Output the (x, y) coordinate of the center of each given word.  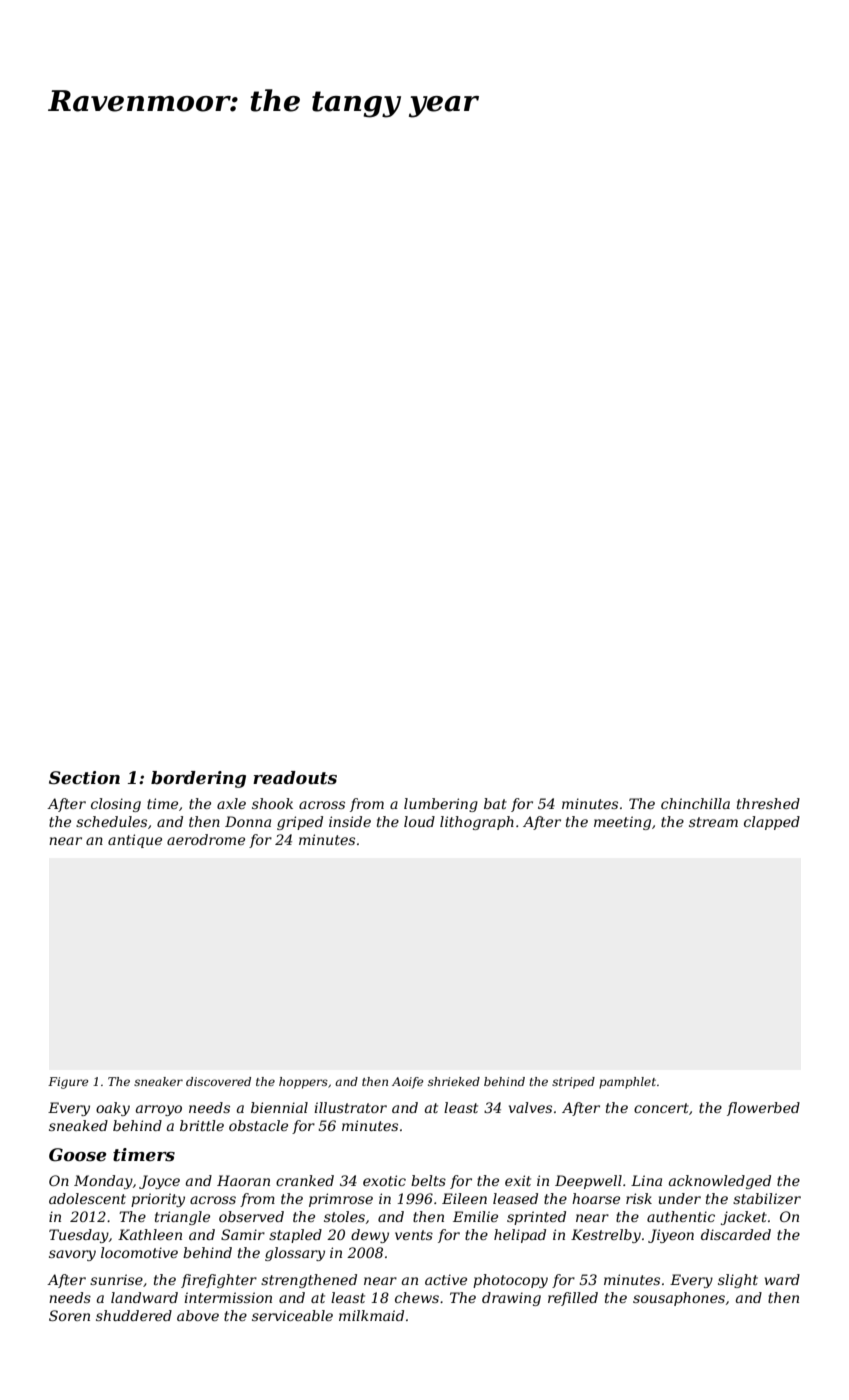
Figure (68, 1083)
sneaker (158, 1081)
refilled (573, 1299)
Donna (248, 821)
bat (495, 803)
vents (414, 1235)
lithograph (477, 823)
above (198, 1315)
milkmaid (371, 1315)
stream (713, 822)
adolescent (87, 1198)
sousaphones (679, 1299)
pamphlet (627, 1083)
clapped (772, 823)
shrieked (454, 1081)
